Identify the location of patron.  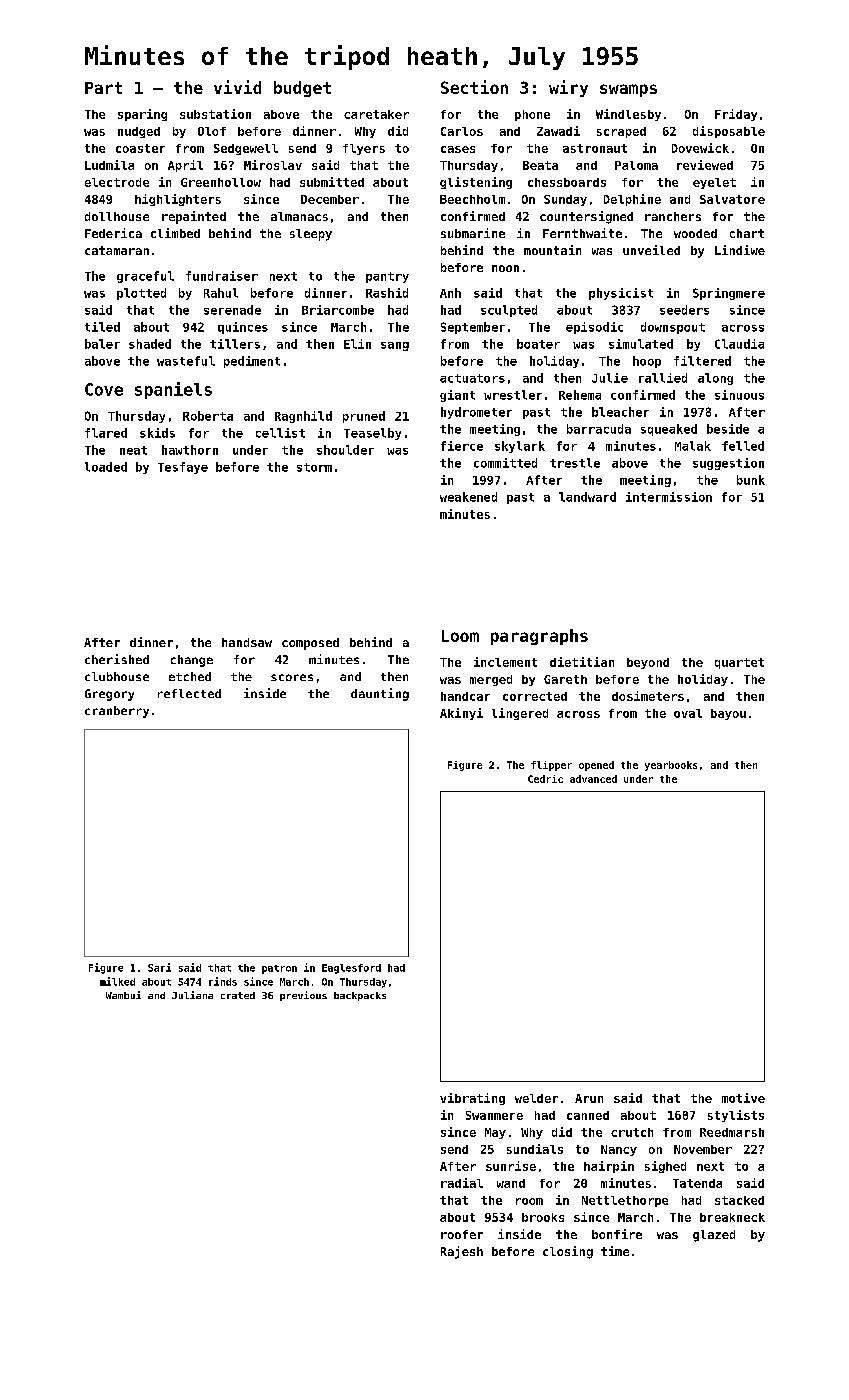
(279, 969).
